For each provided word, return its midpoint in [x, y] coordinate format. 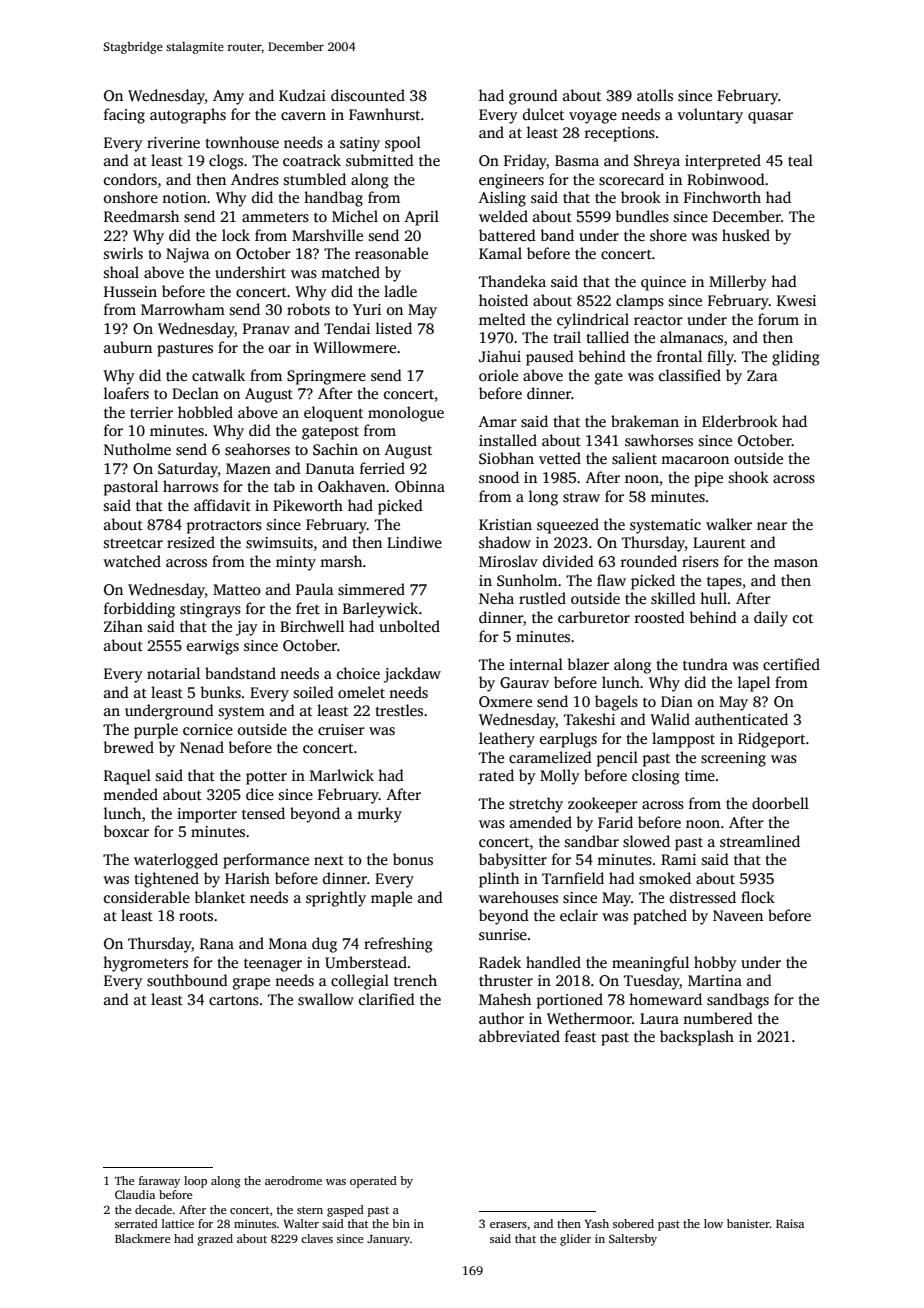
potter [266, 778]
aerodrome [293, 1180]
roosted [660, 617]
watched [132, 561]
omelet [361, 692]
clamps [640, 302]
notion [184, 197]
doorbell [780, 803]
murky [379, 815]
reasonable [391, 253]
